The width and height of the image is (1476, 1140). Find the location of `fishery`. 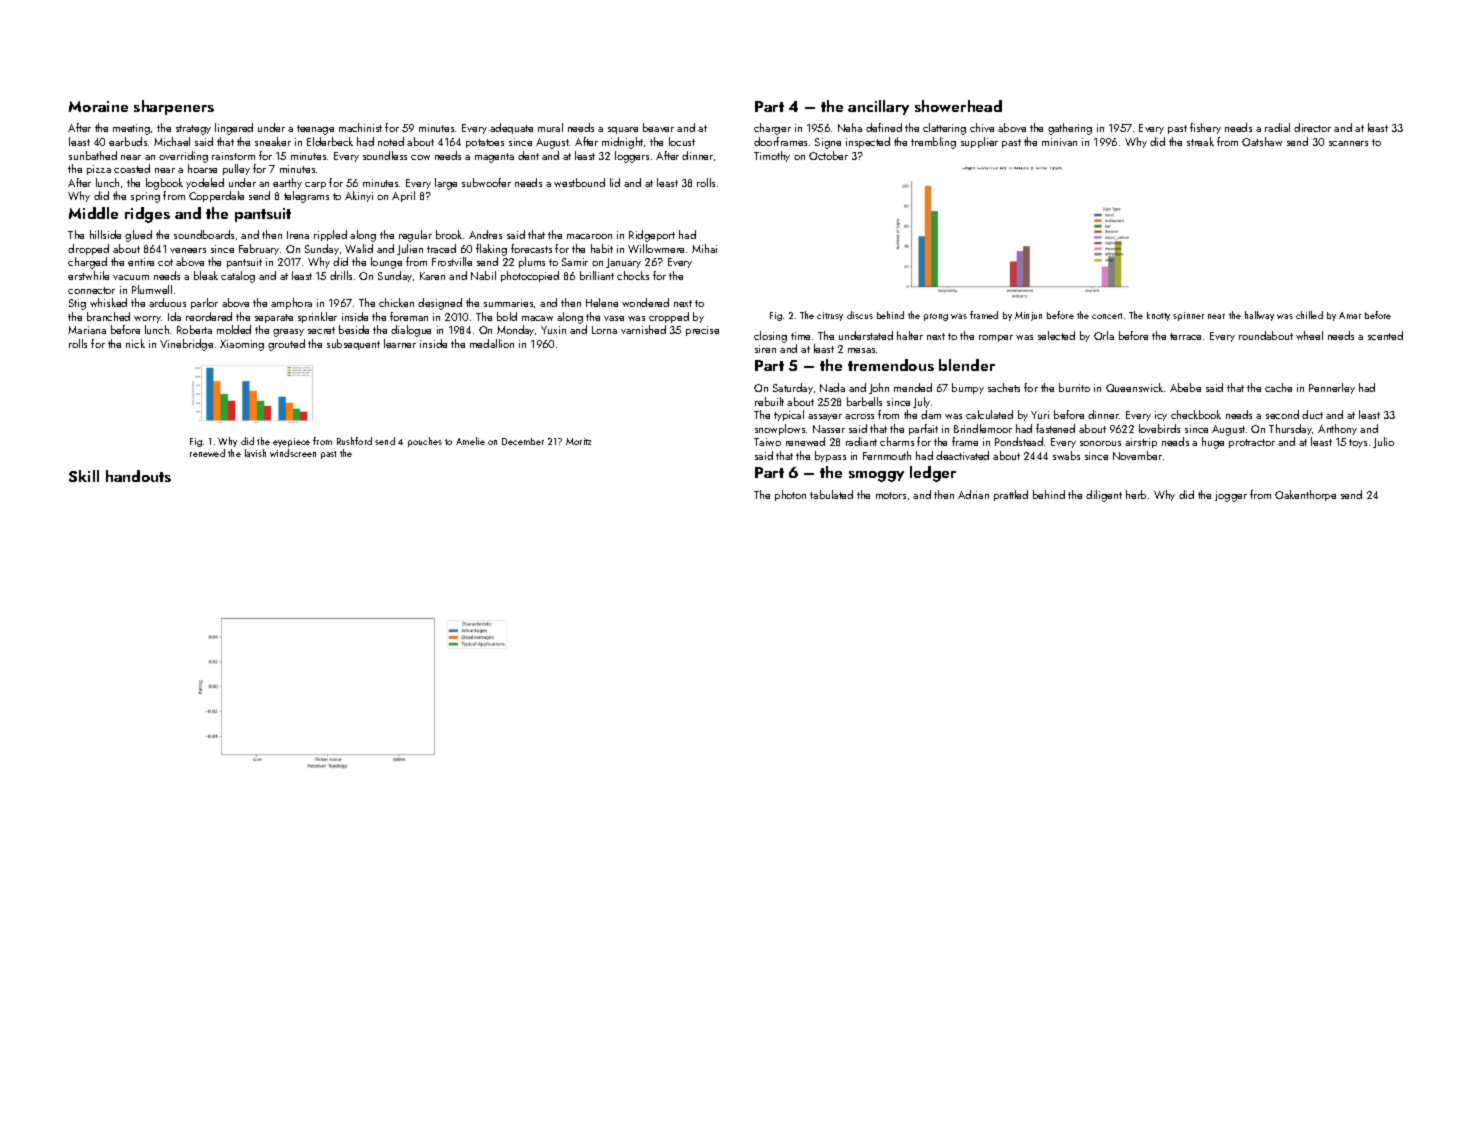

fishery is located at coordinates (1205, 128).
